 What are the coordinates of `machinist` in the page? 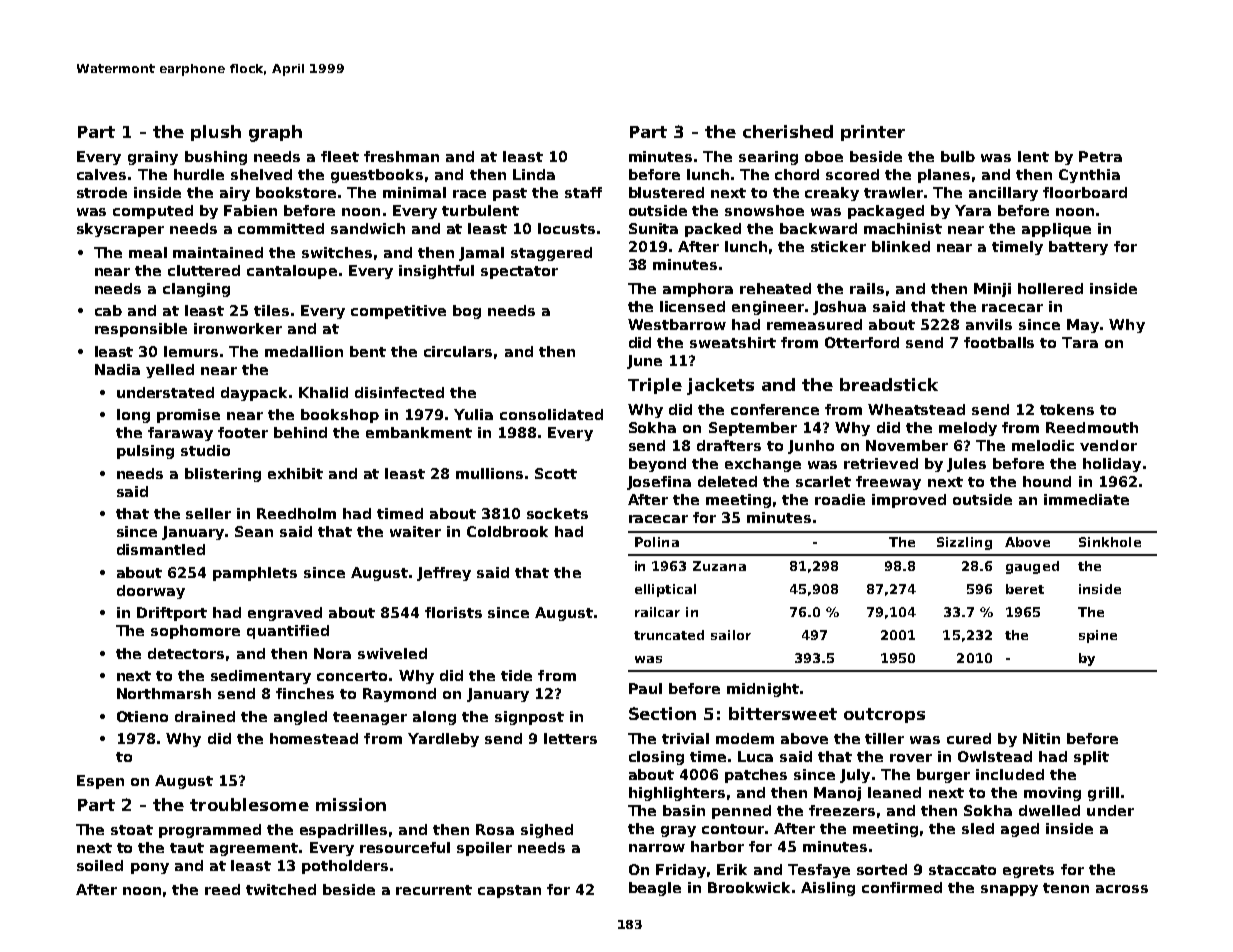 It's located at (903, 228).
